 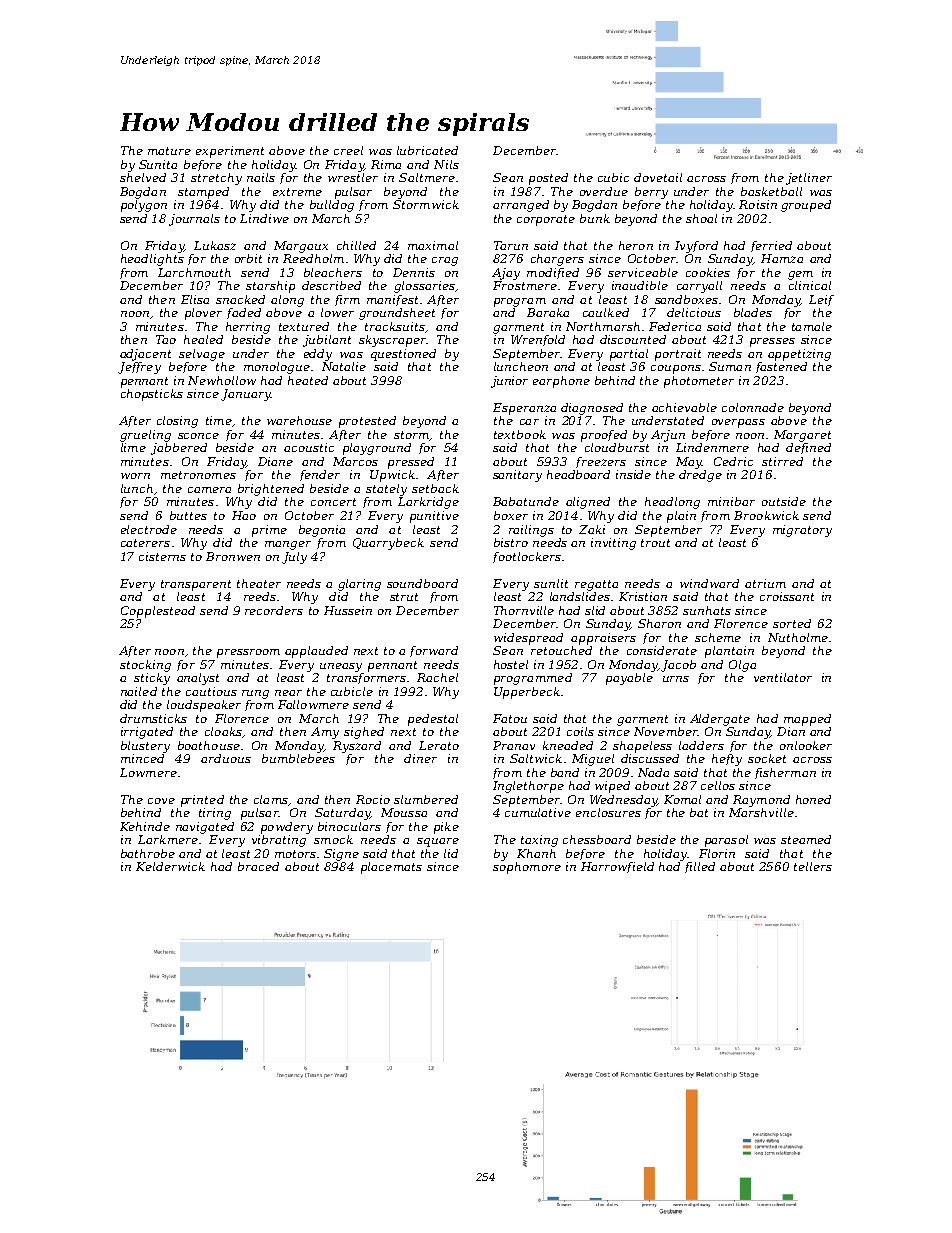 What do you see at coordinates (517, 476) in the screenshot?
I see `sanitary` at bounding box center [517, 476].
